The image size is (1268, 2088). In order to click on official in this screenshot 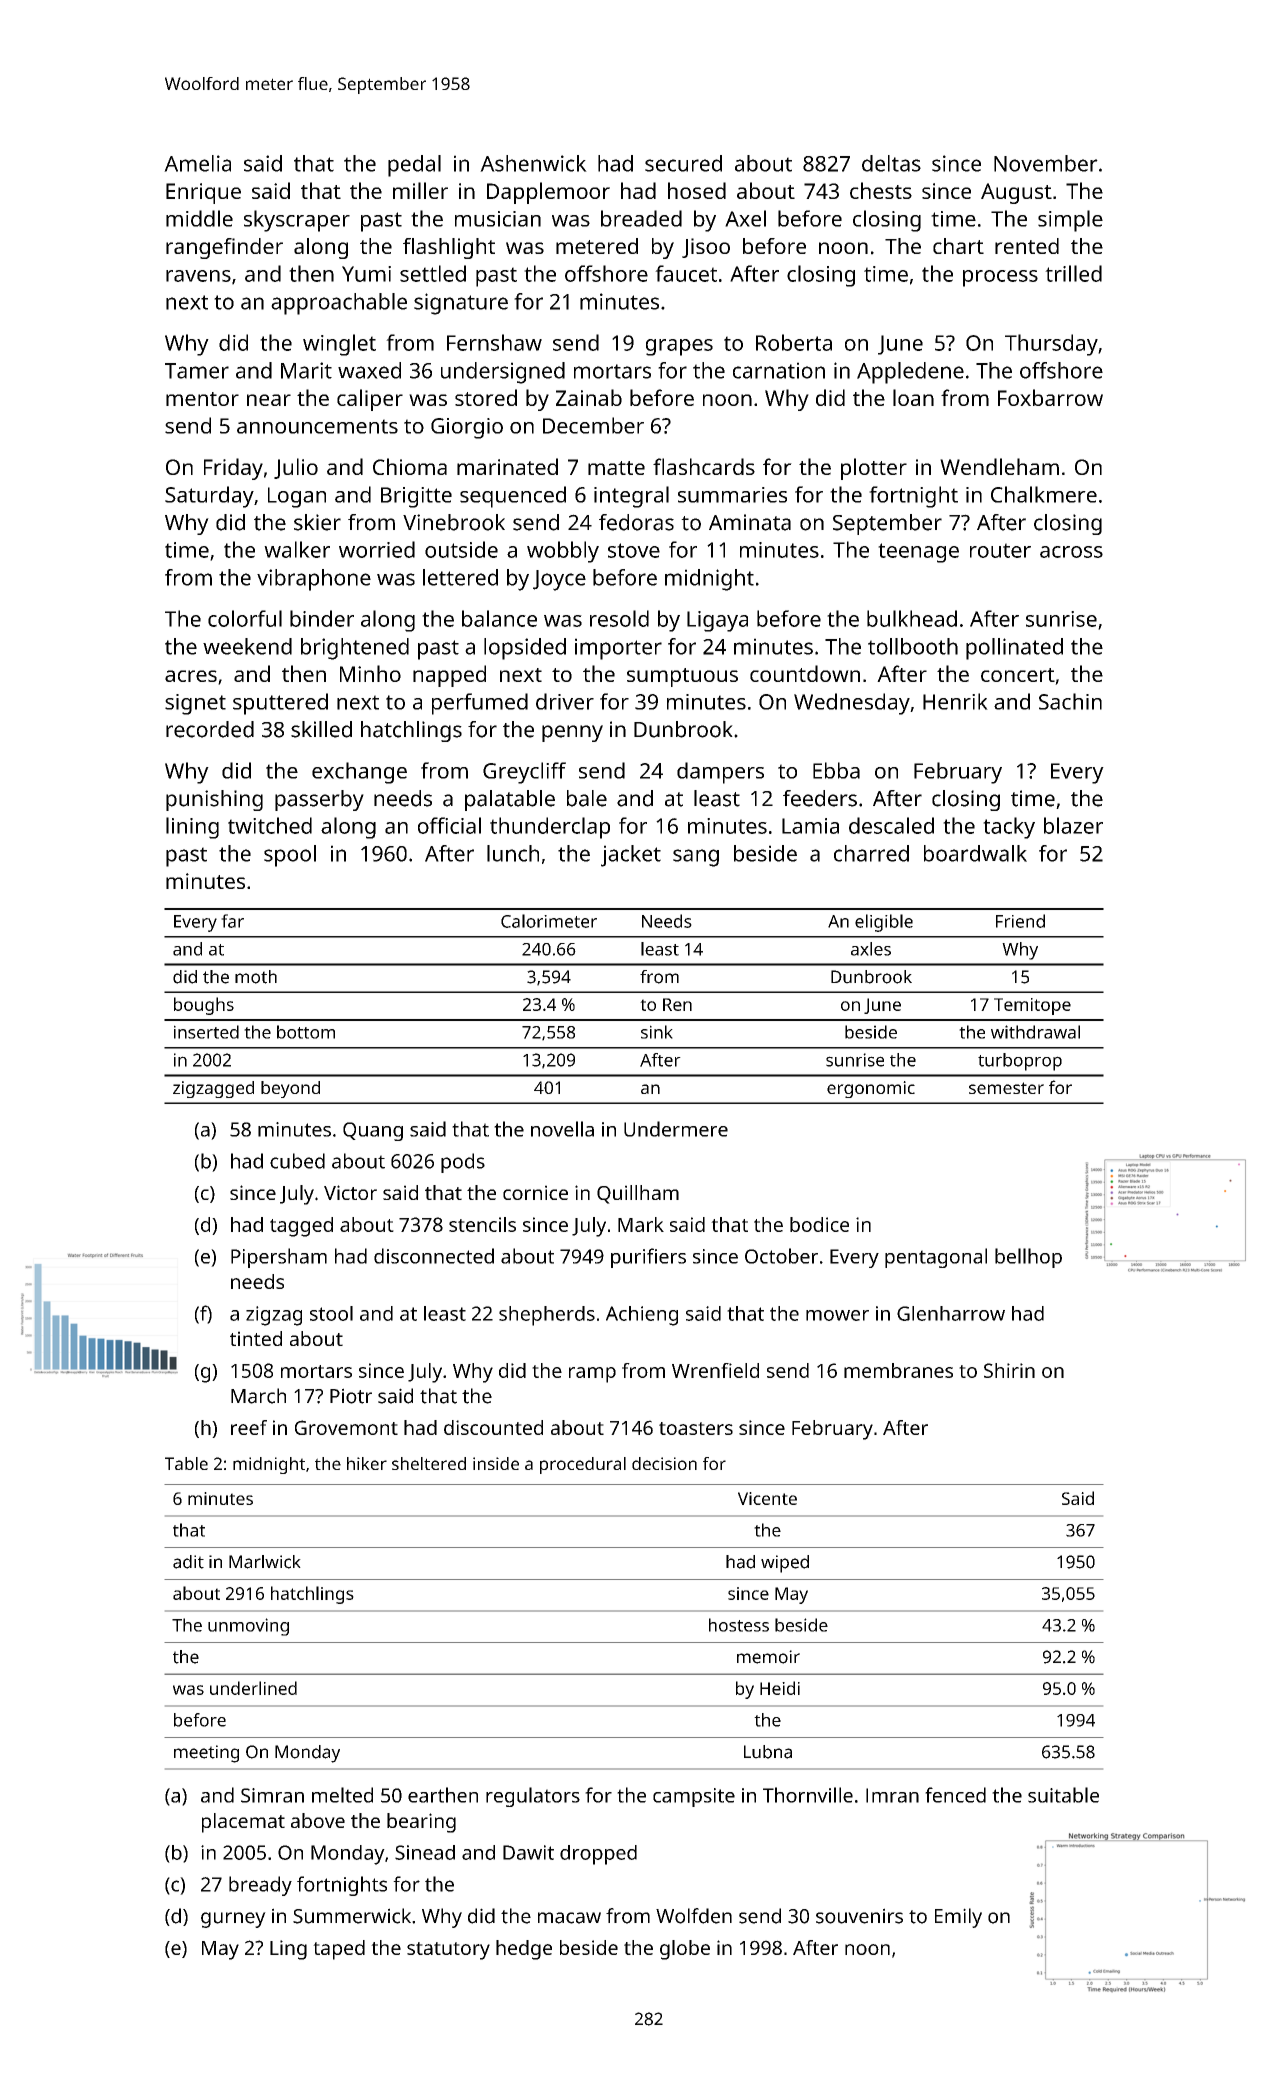, I will do `click(449, 825)`.
